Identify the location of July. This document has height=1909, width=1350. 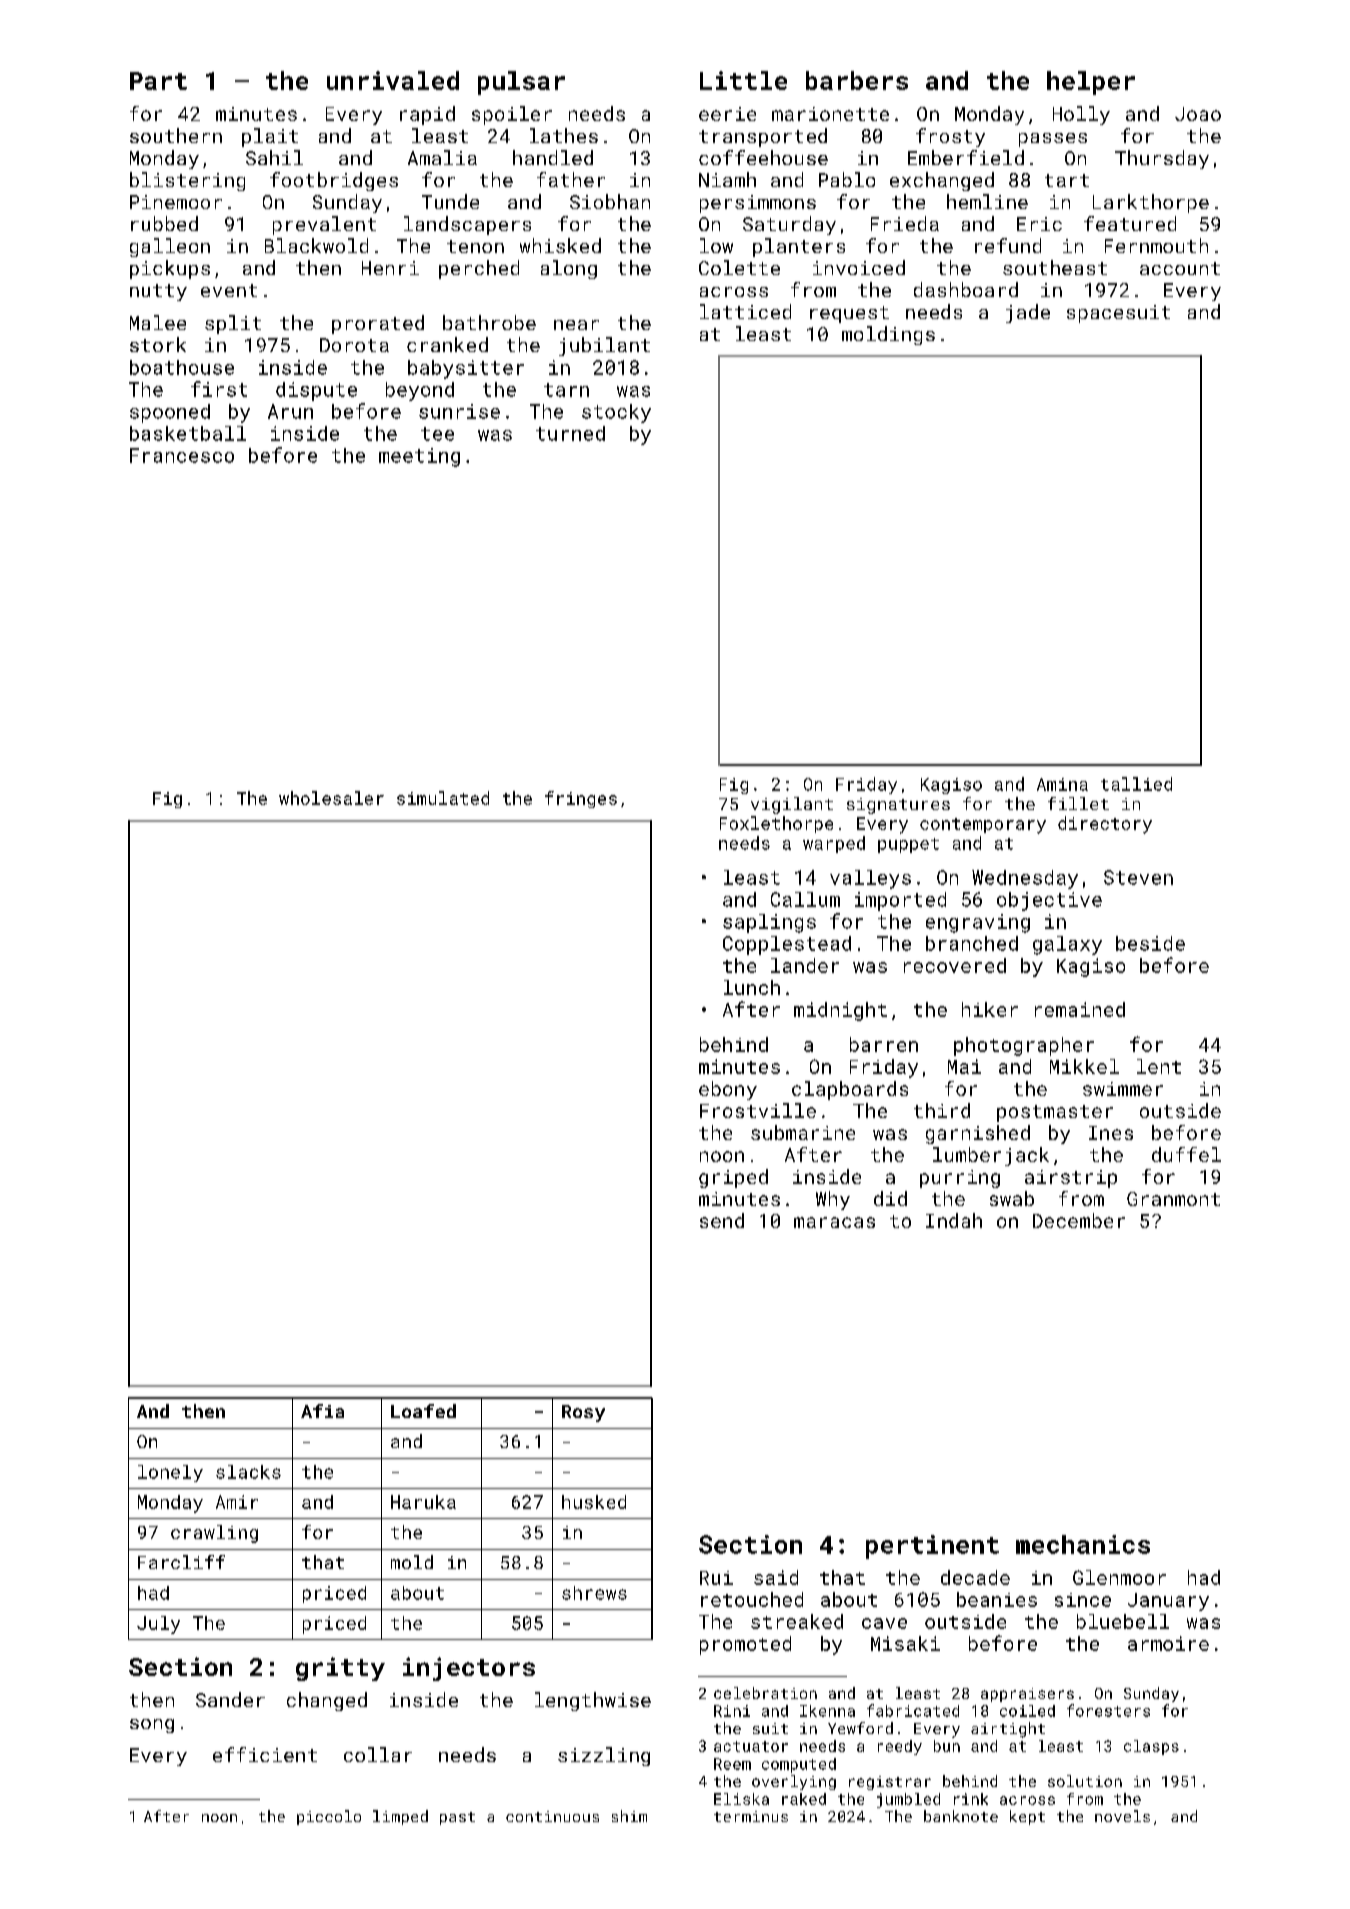
(158, 1625).
